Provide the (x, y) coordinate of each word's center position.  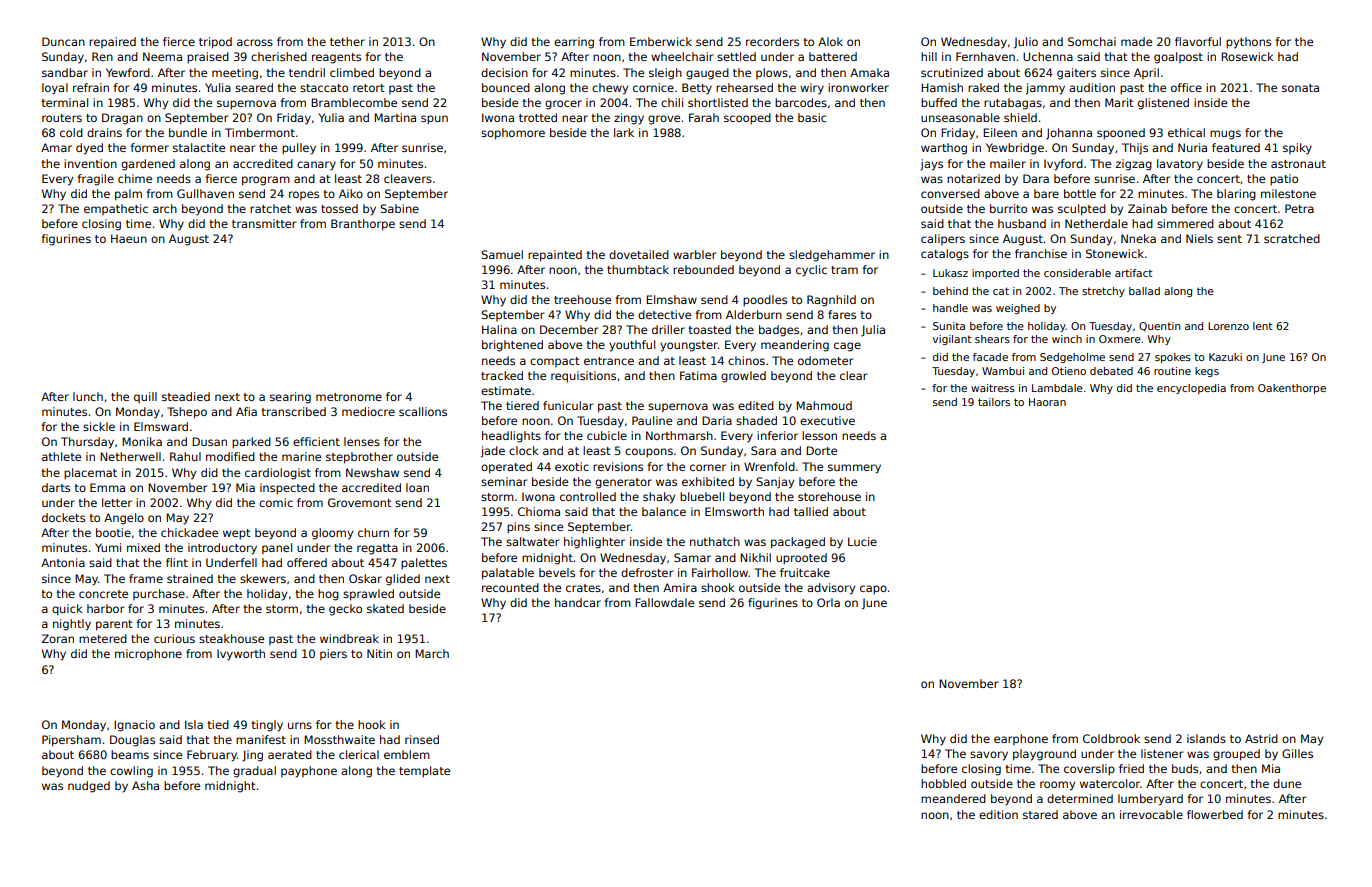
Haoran (1047, 402)
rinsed (422, 739)
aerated (290, 754)
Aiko (351, 193)
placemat (90, 474)
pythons (1248, 43)
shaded (756, 420)
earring (574, 43)
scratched (1292, 238)
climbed (352, 72)
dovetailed (639, 254)
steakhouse (231, 638)
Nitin (379, 653)
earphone (1021, 739)
